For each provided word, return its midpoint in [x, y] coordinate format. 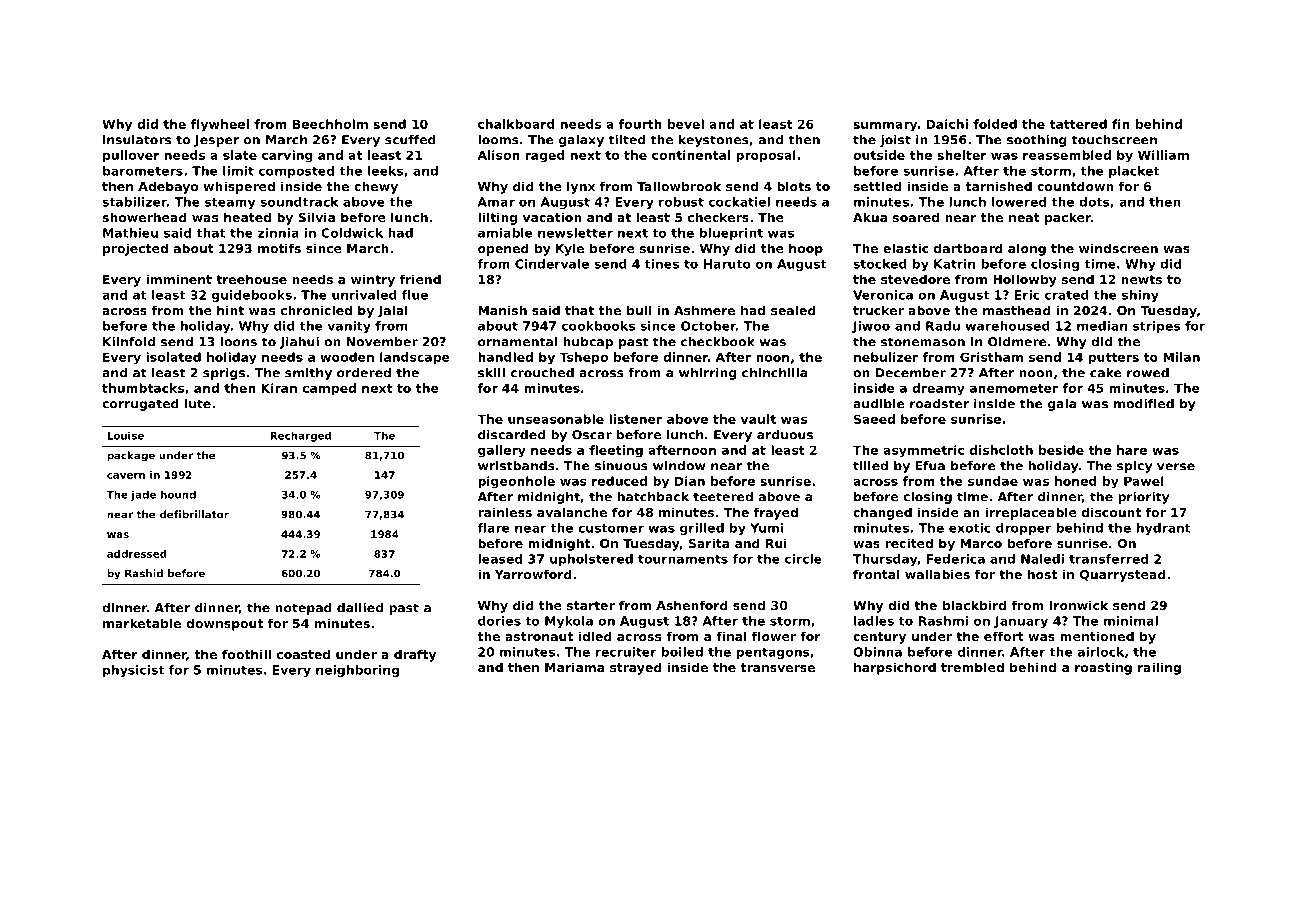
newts [1141, 279]
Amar [496, 202]
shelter [962, 155]
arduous [785, 435]
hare [1132, 450]
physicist [133, 671]
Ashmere [704, 310]
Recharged [300, 436]
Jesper [216, 141]
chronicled [316, 310]
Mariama [574, 667]
